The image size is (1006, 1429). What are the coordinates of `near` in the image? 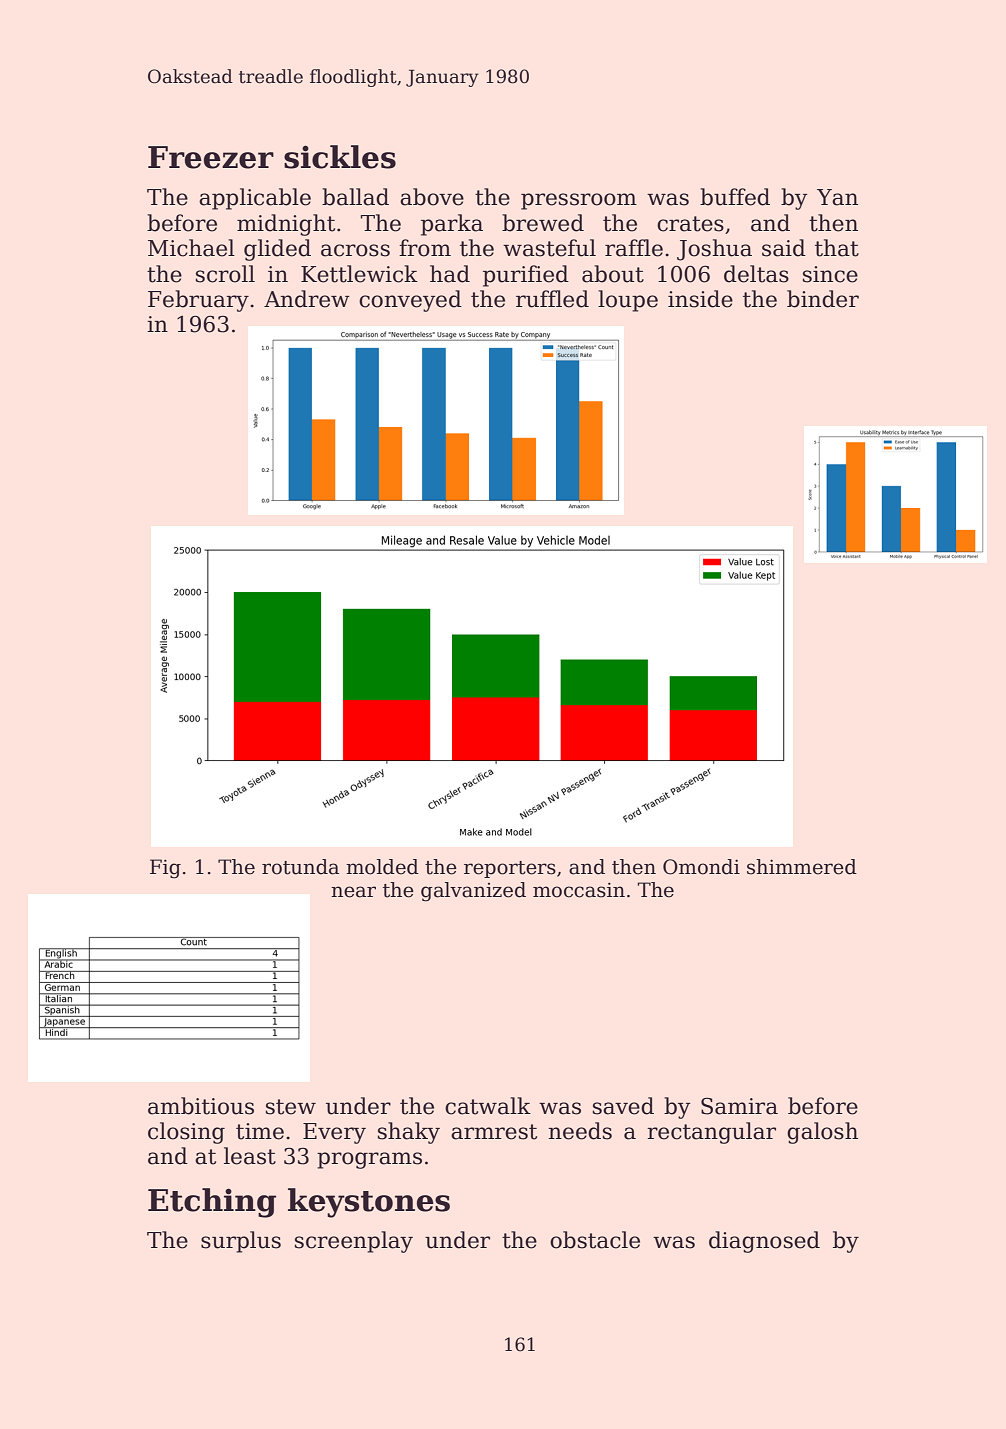 It's located at (353, 892).
